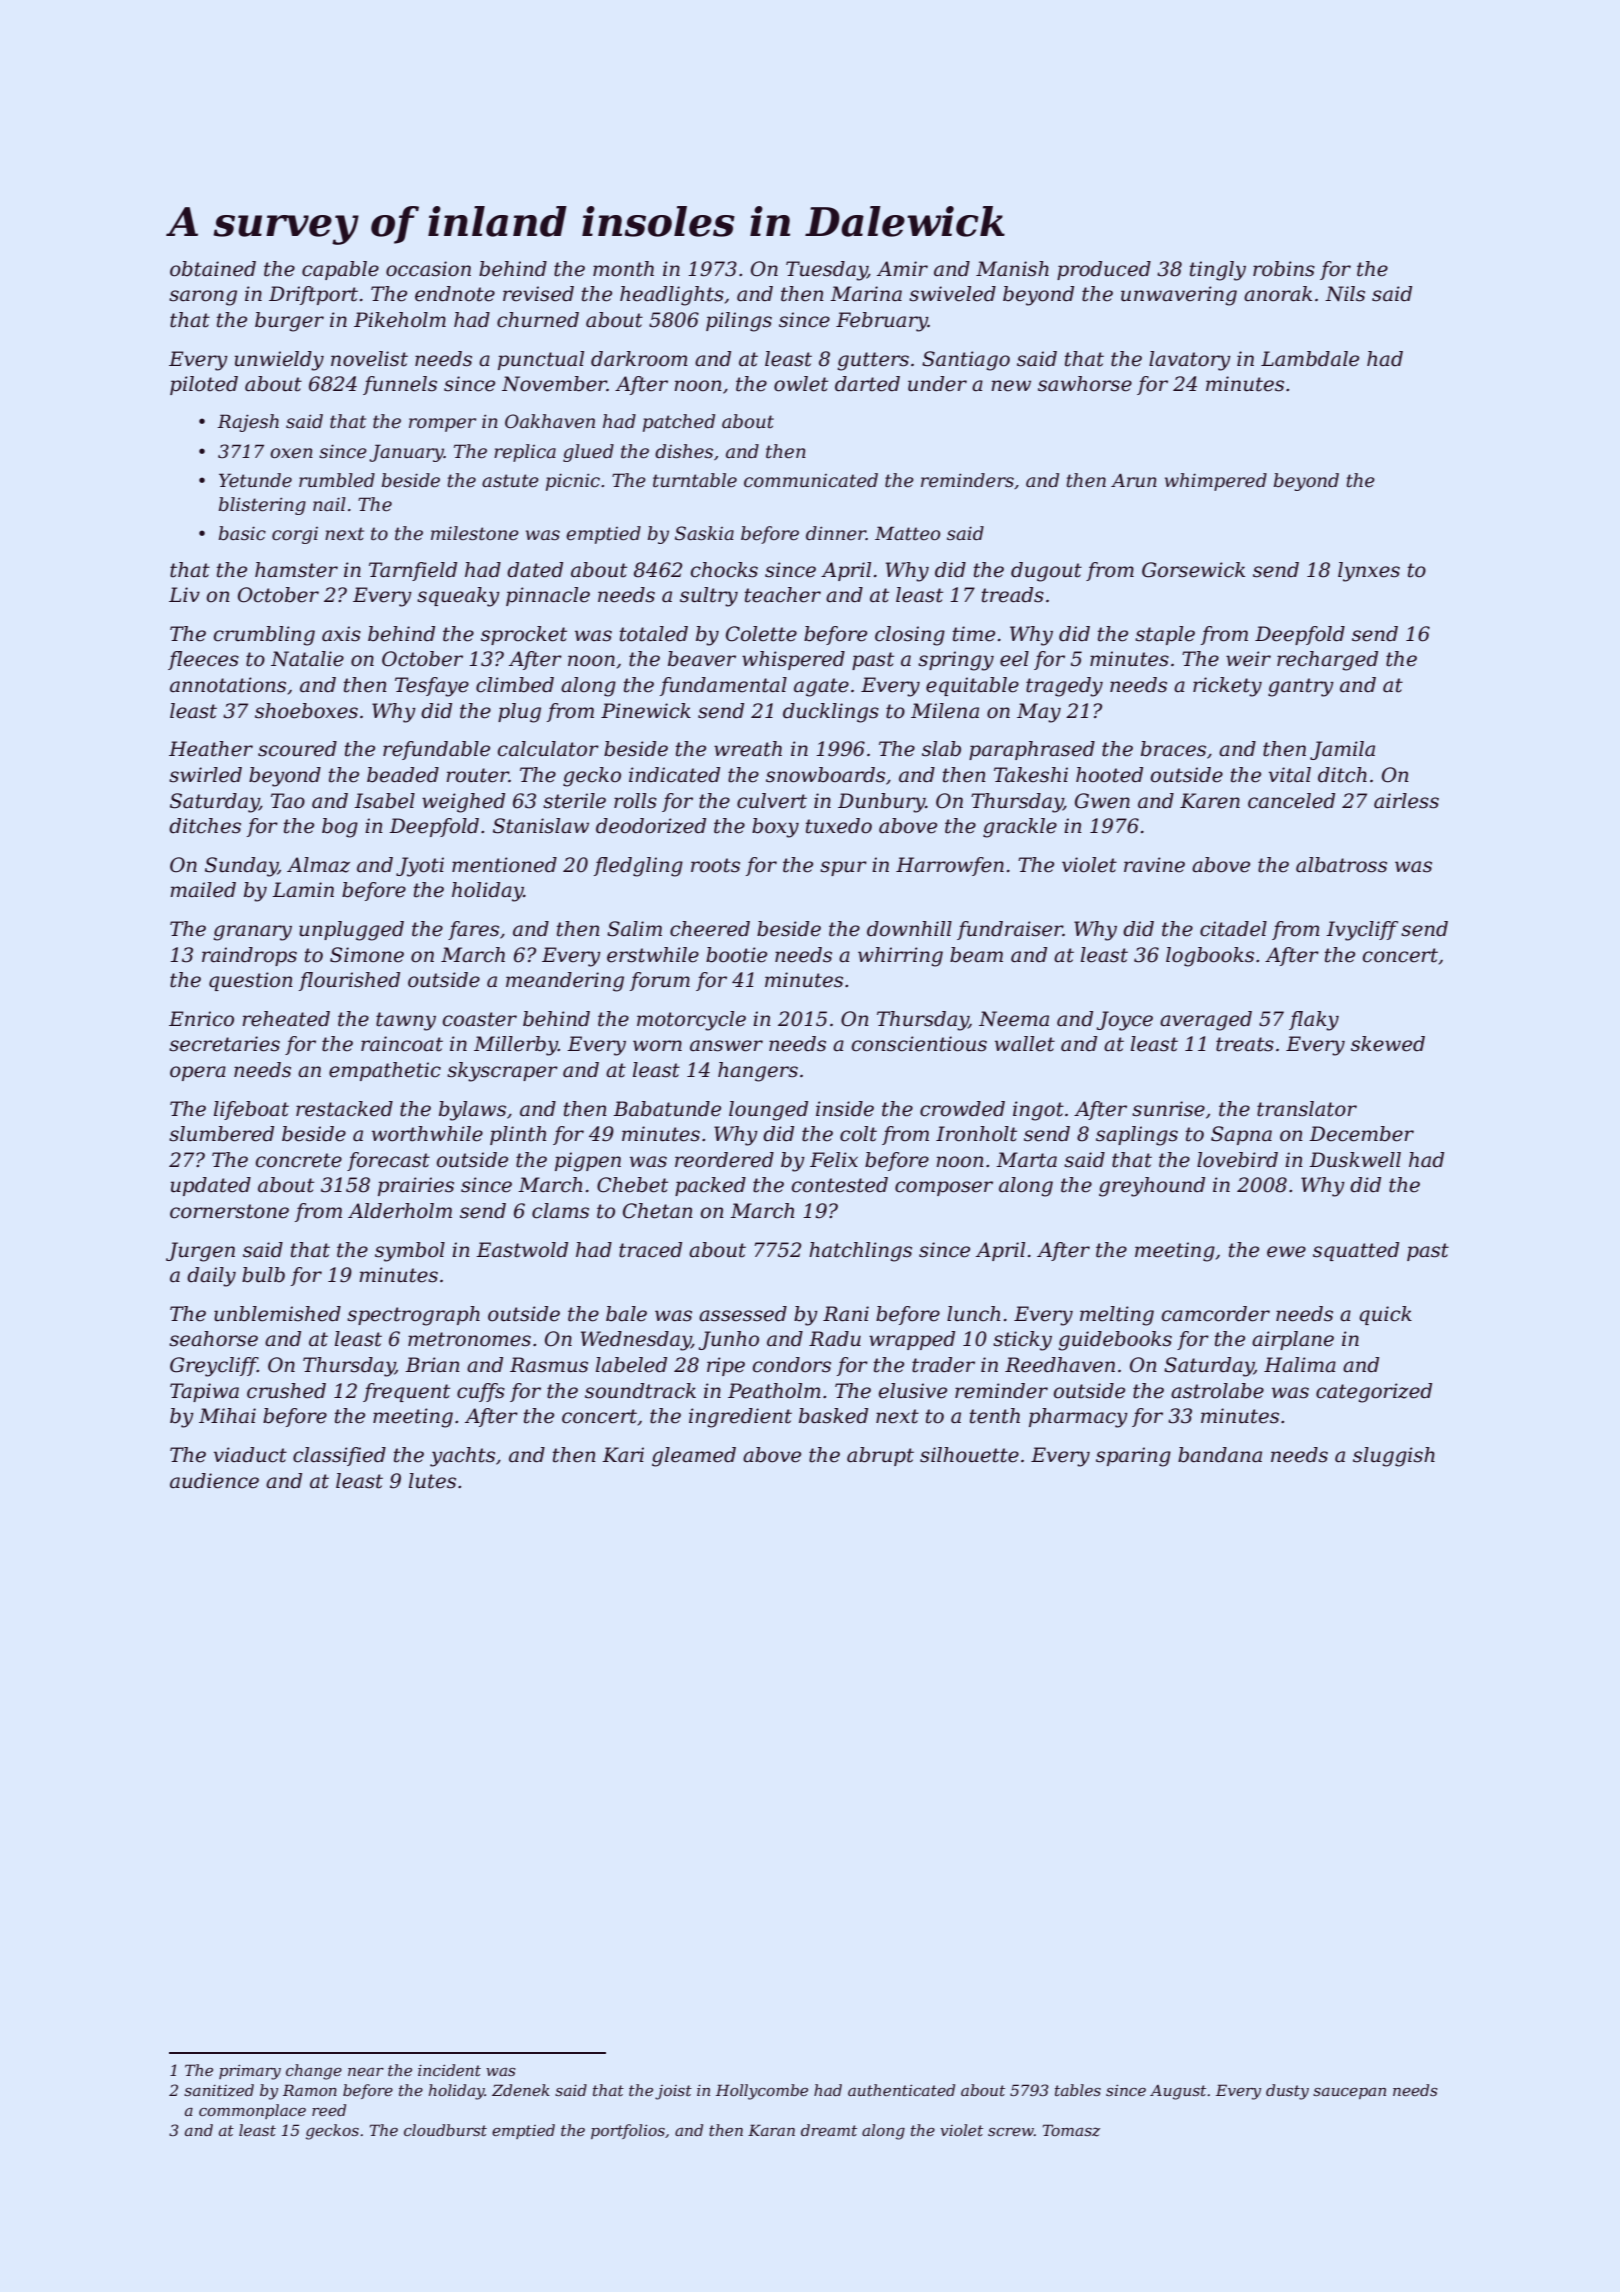 The width and height of the screenshot is (1620, 2292). Describe the element at coordinates (449, 2070) in the screenshot. I see `incident` at that location.
